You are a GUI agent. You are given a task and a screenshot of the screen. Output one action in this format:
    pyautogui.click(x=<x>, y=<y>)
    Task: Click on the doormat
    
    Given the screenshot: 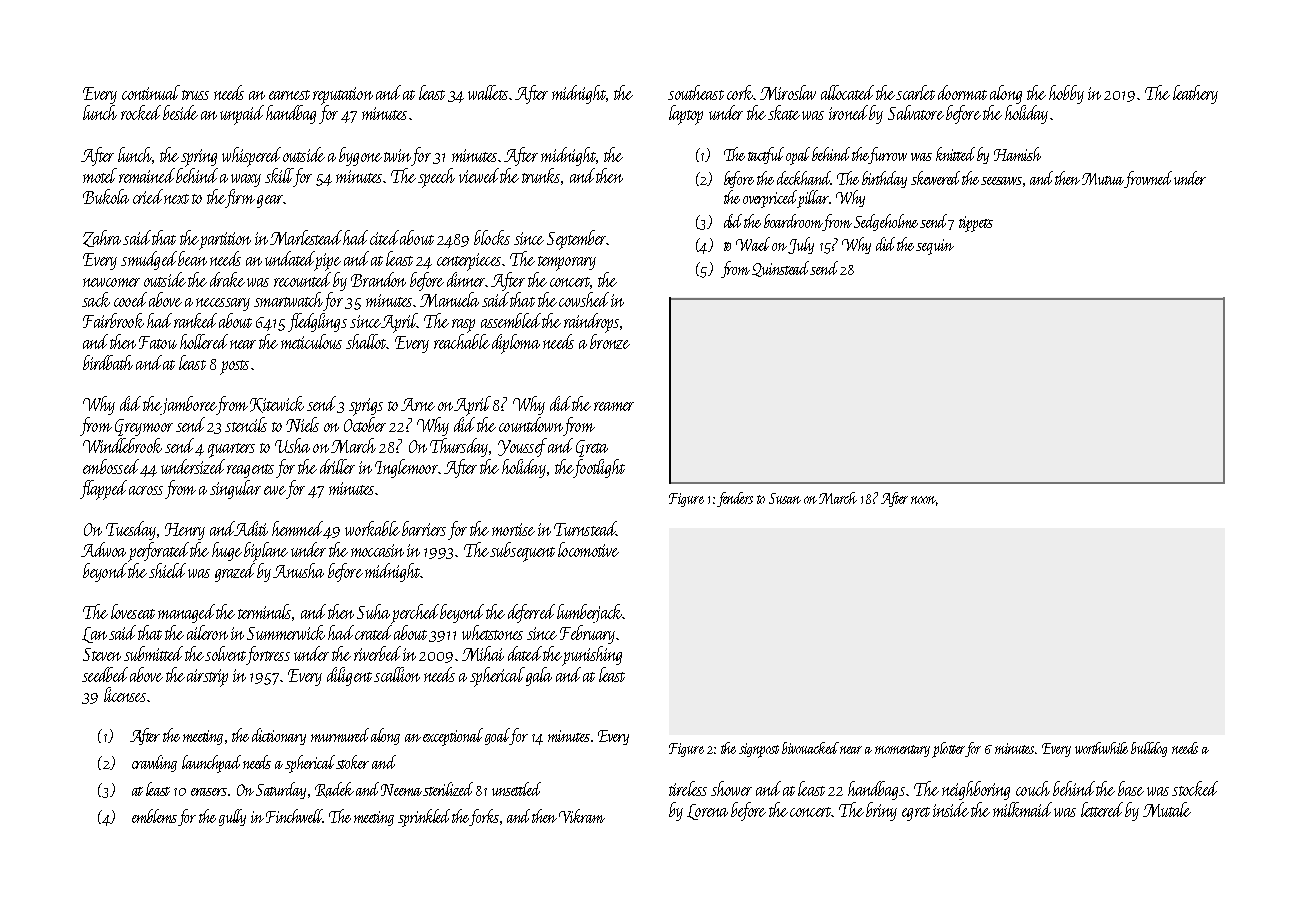 What is the action you would take?
    pyautogui.click(x=962, y=92)
